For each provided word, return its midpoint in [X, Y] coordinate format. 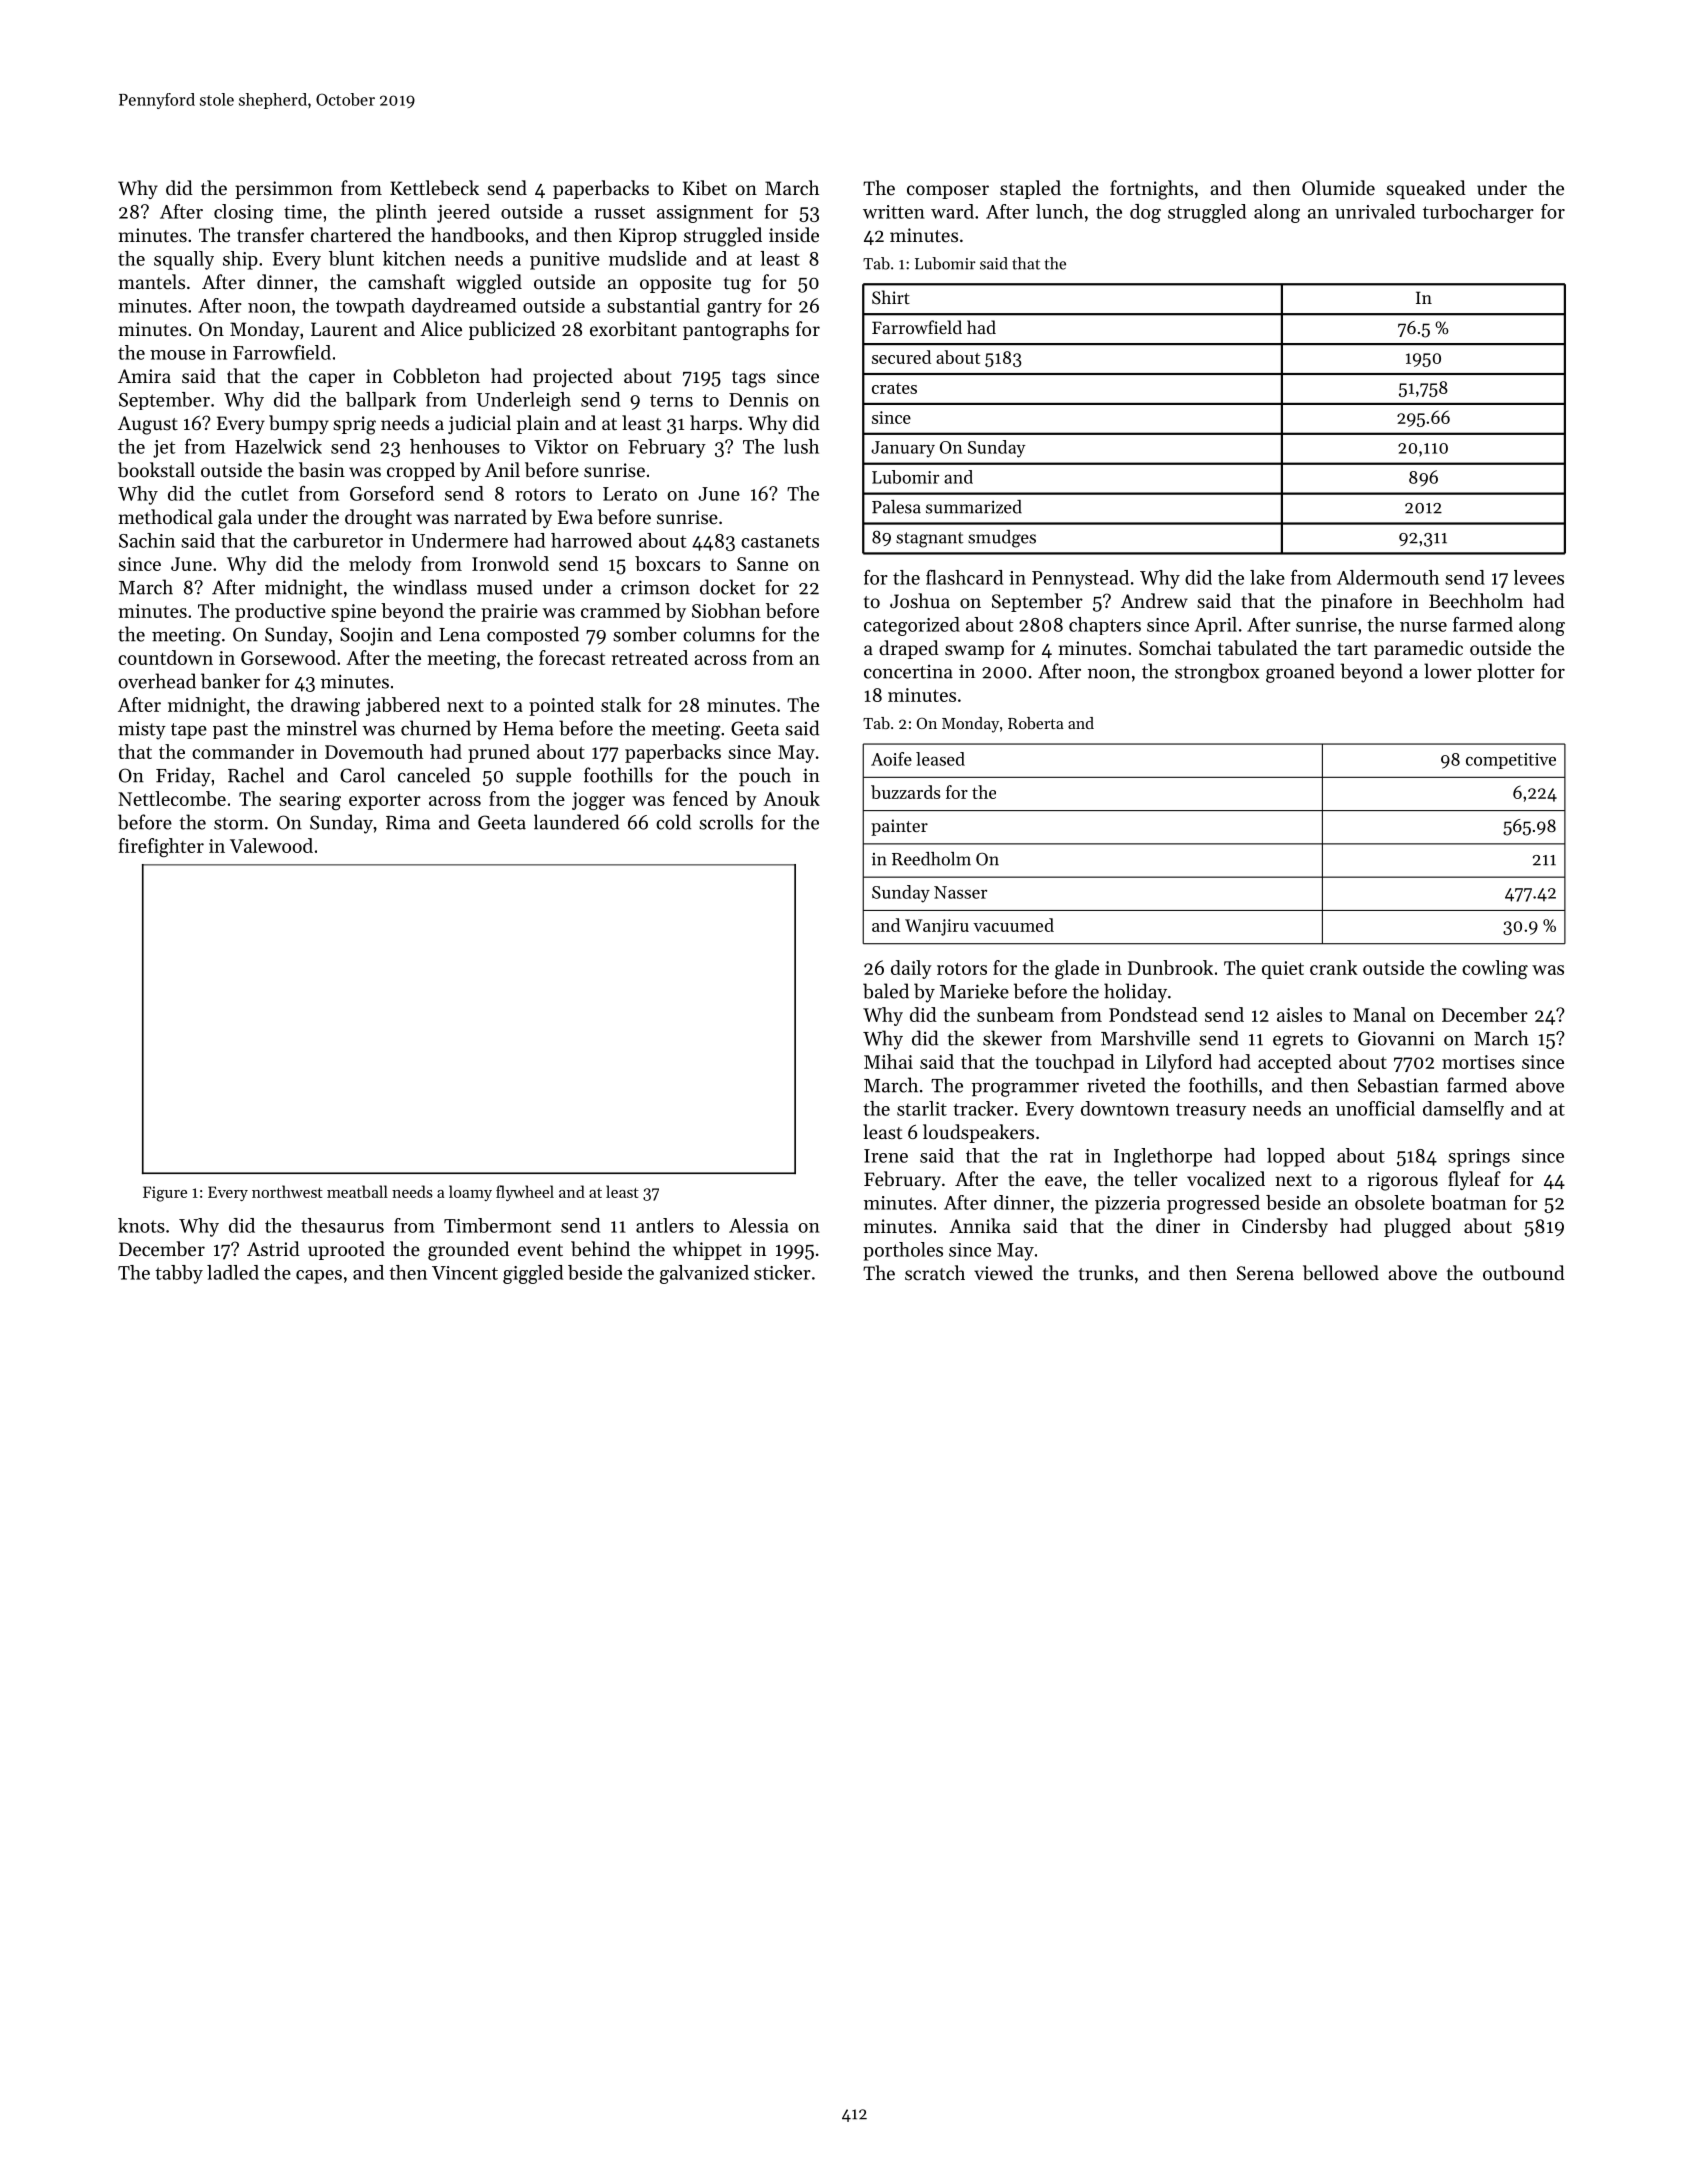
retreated [650, 657]
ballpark [381, 401]
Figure [165, 1194]
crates [894, 388]
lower [1448, 671]
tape [189, 731]
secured [901, 357]
